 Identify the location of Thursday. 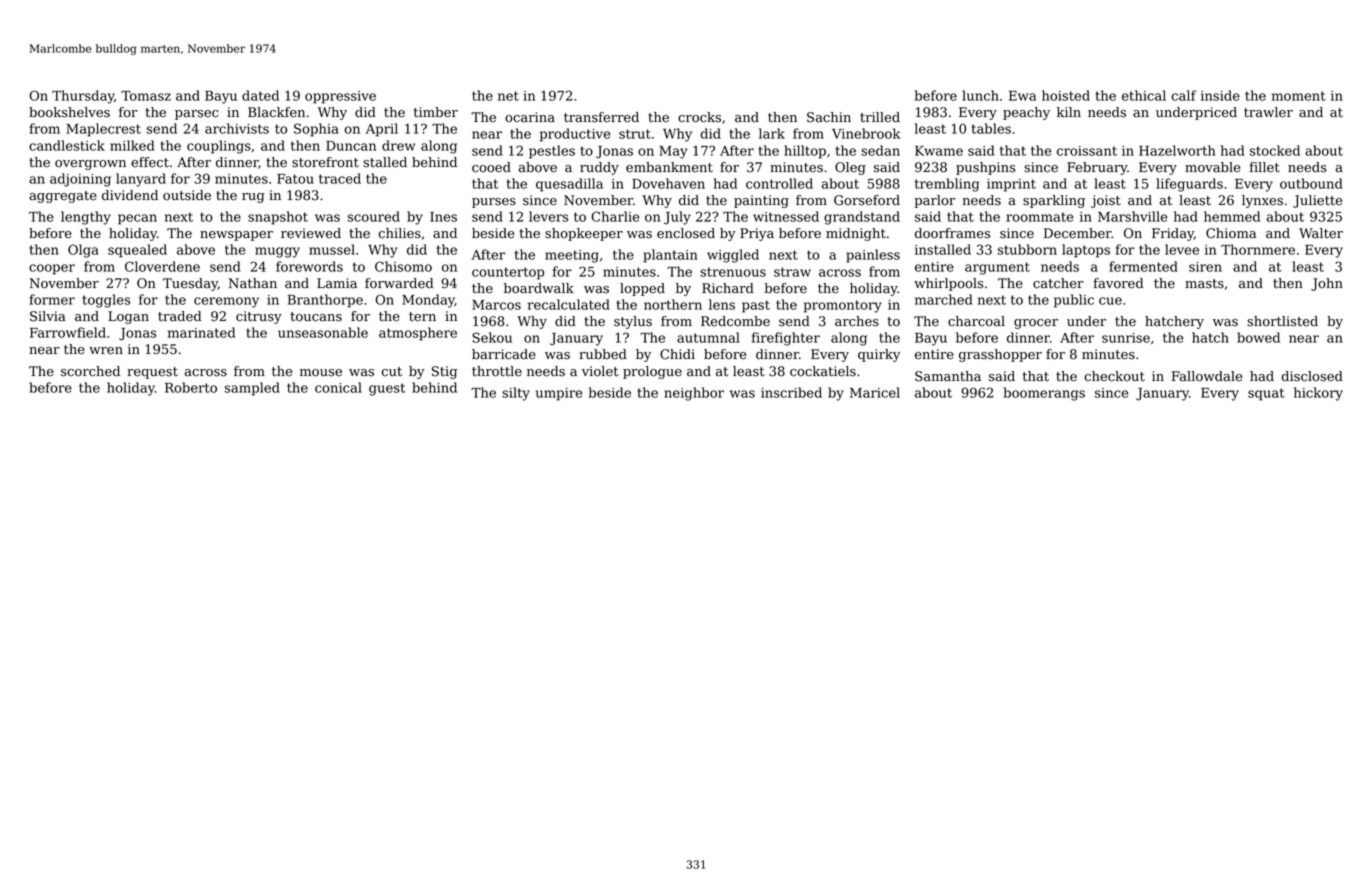
(83, 97).
